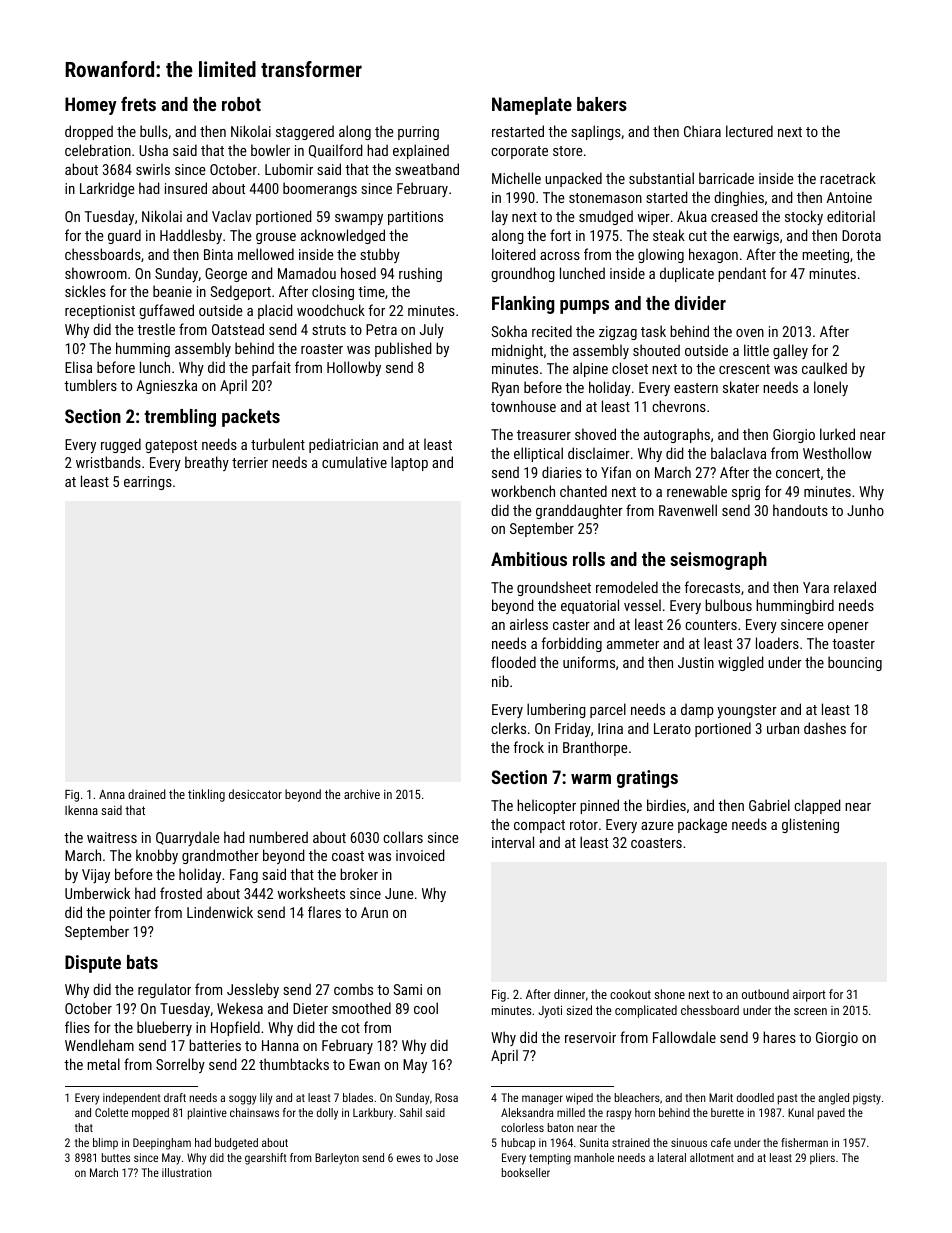 This page has height=1233, width=952. What do you see at coordinates (684, 1037) in the page?
I see `Fallowdale` at bounding box center [684, 1037].
